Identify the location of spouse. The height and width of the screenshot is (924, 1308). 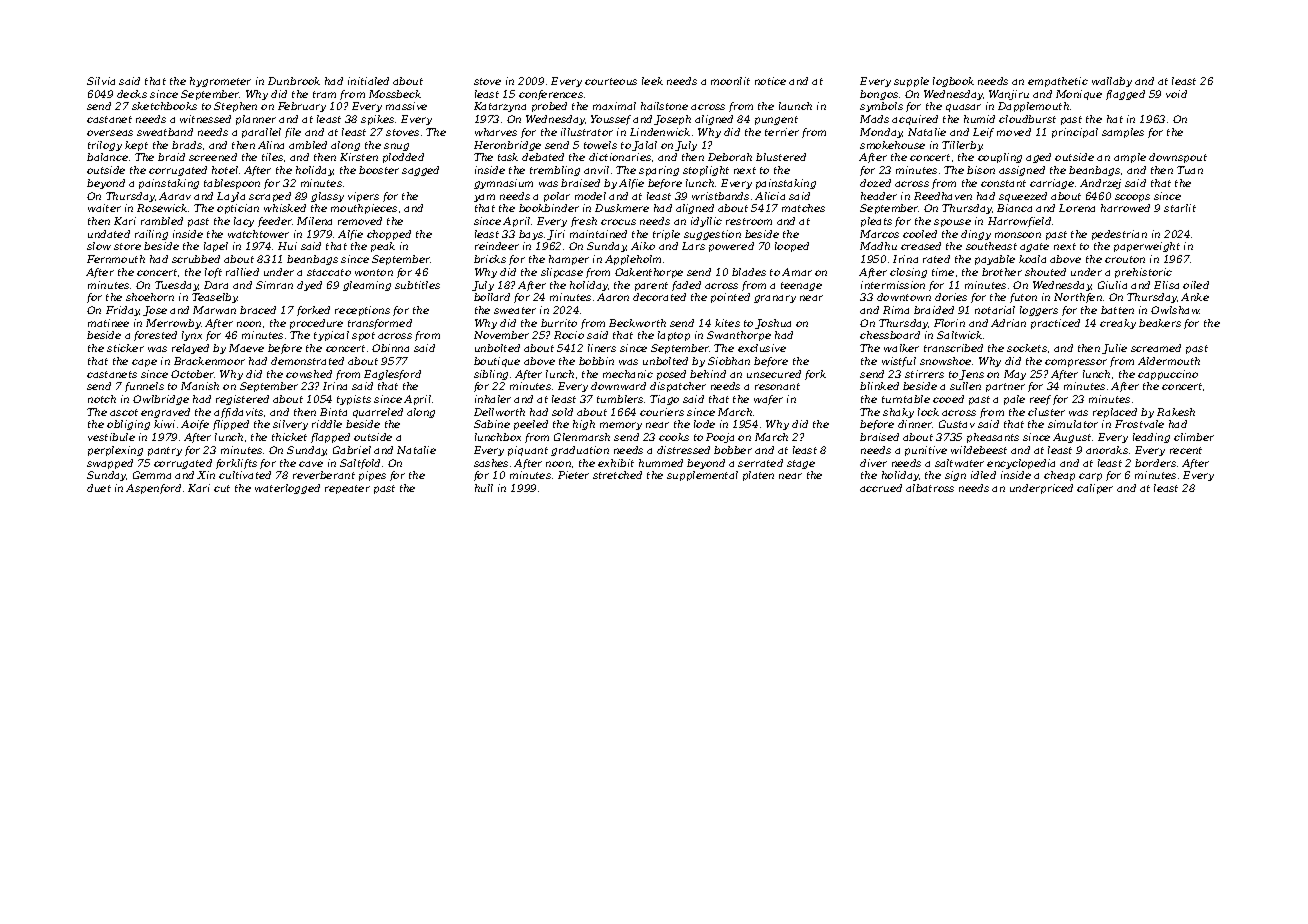
(952, 223).
